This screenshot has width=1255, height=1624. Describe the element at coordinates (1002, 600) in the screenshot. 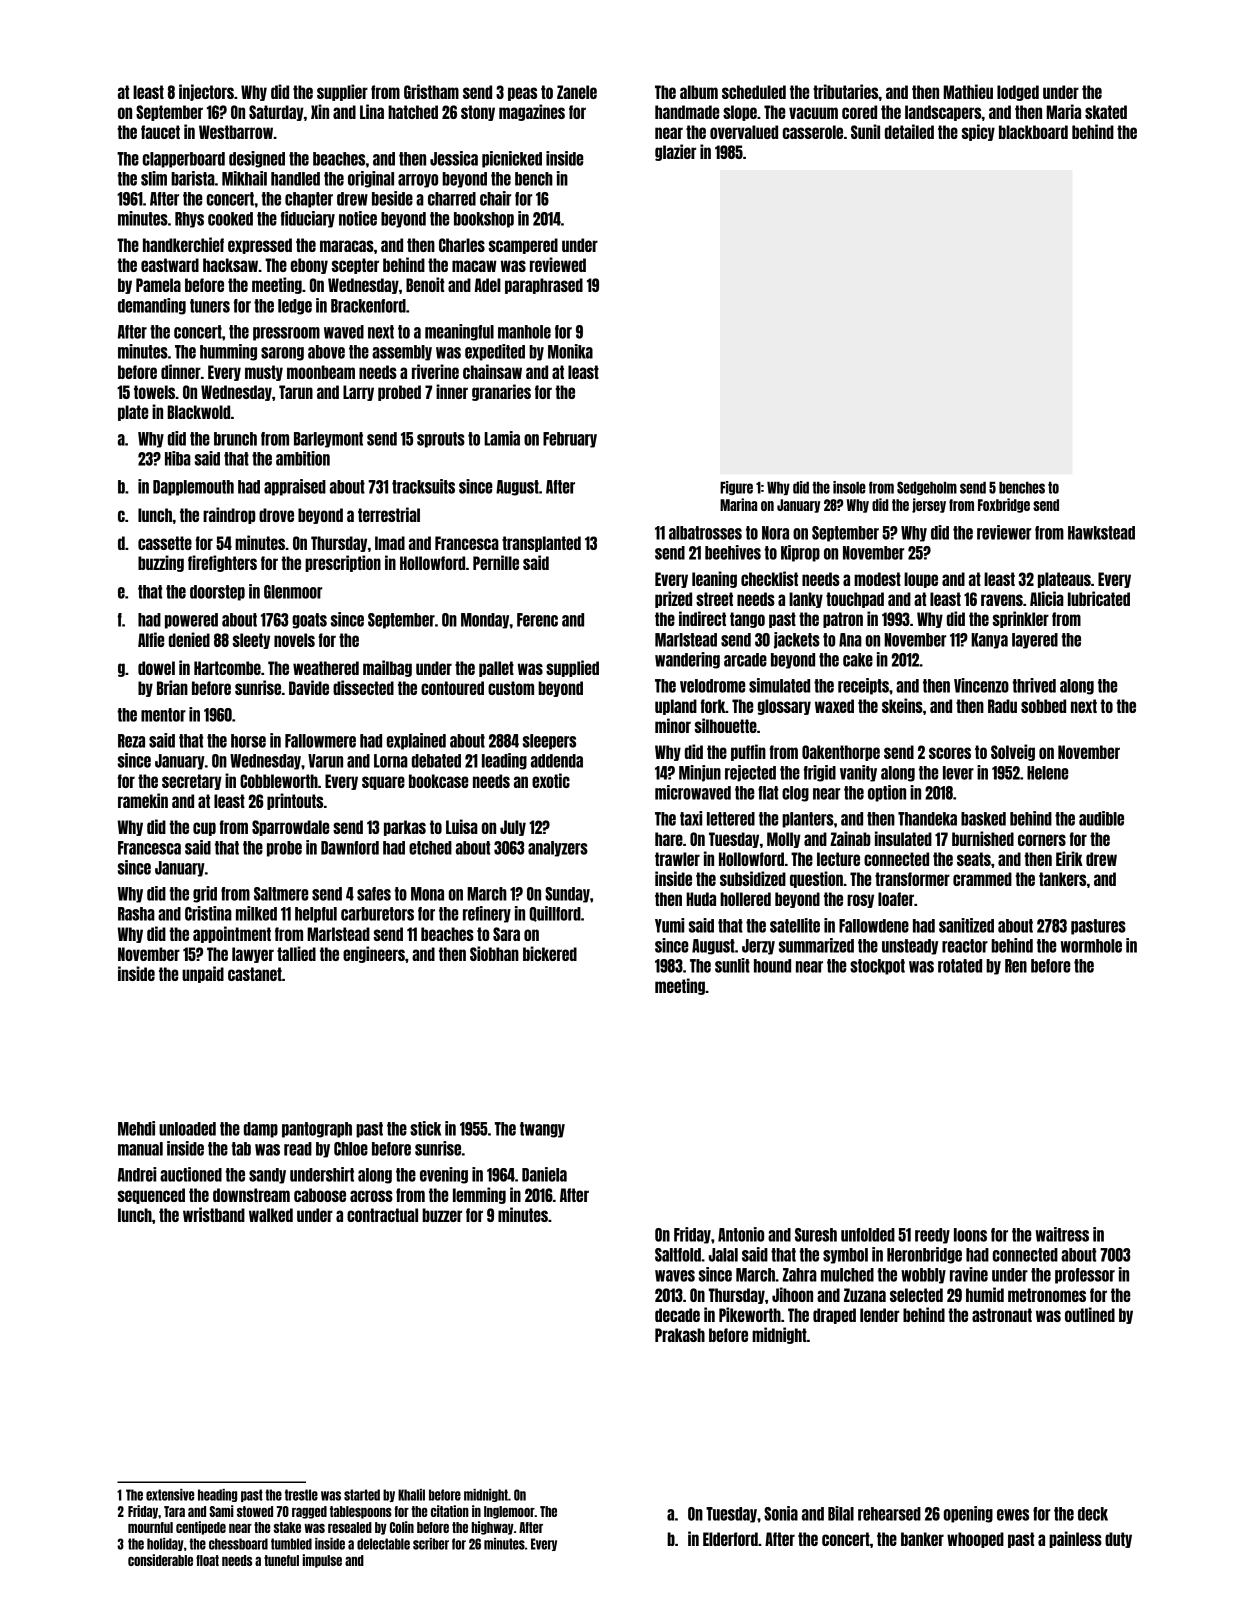

I see `ravens` at that location.
